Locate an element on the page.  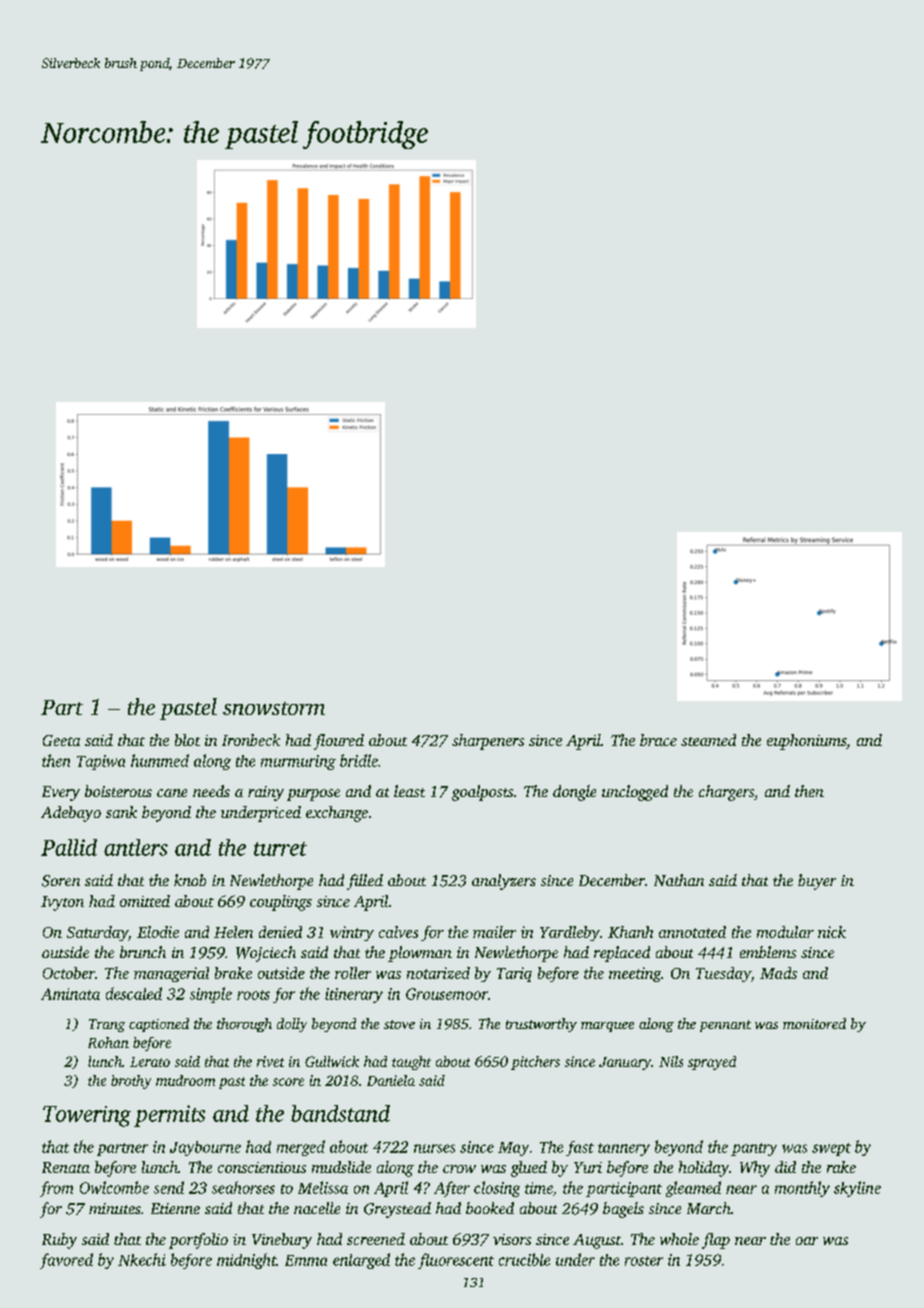
Nkechi is located at coordinates (142, 1259).
